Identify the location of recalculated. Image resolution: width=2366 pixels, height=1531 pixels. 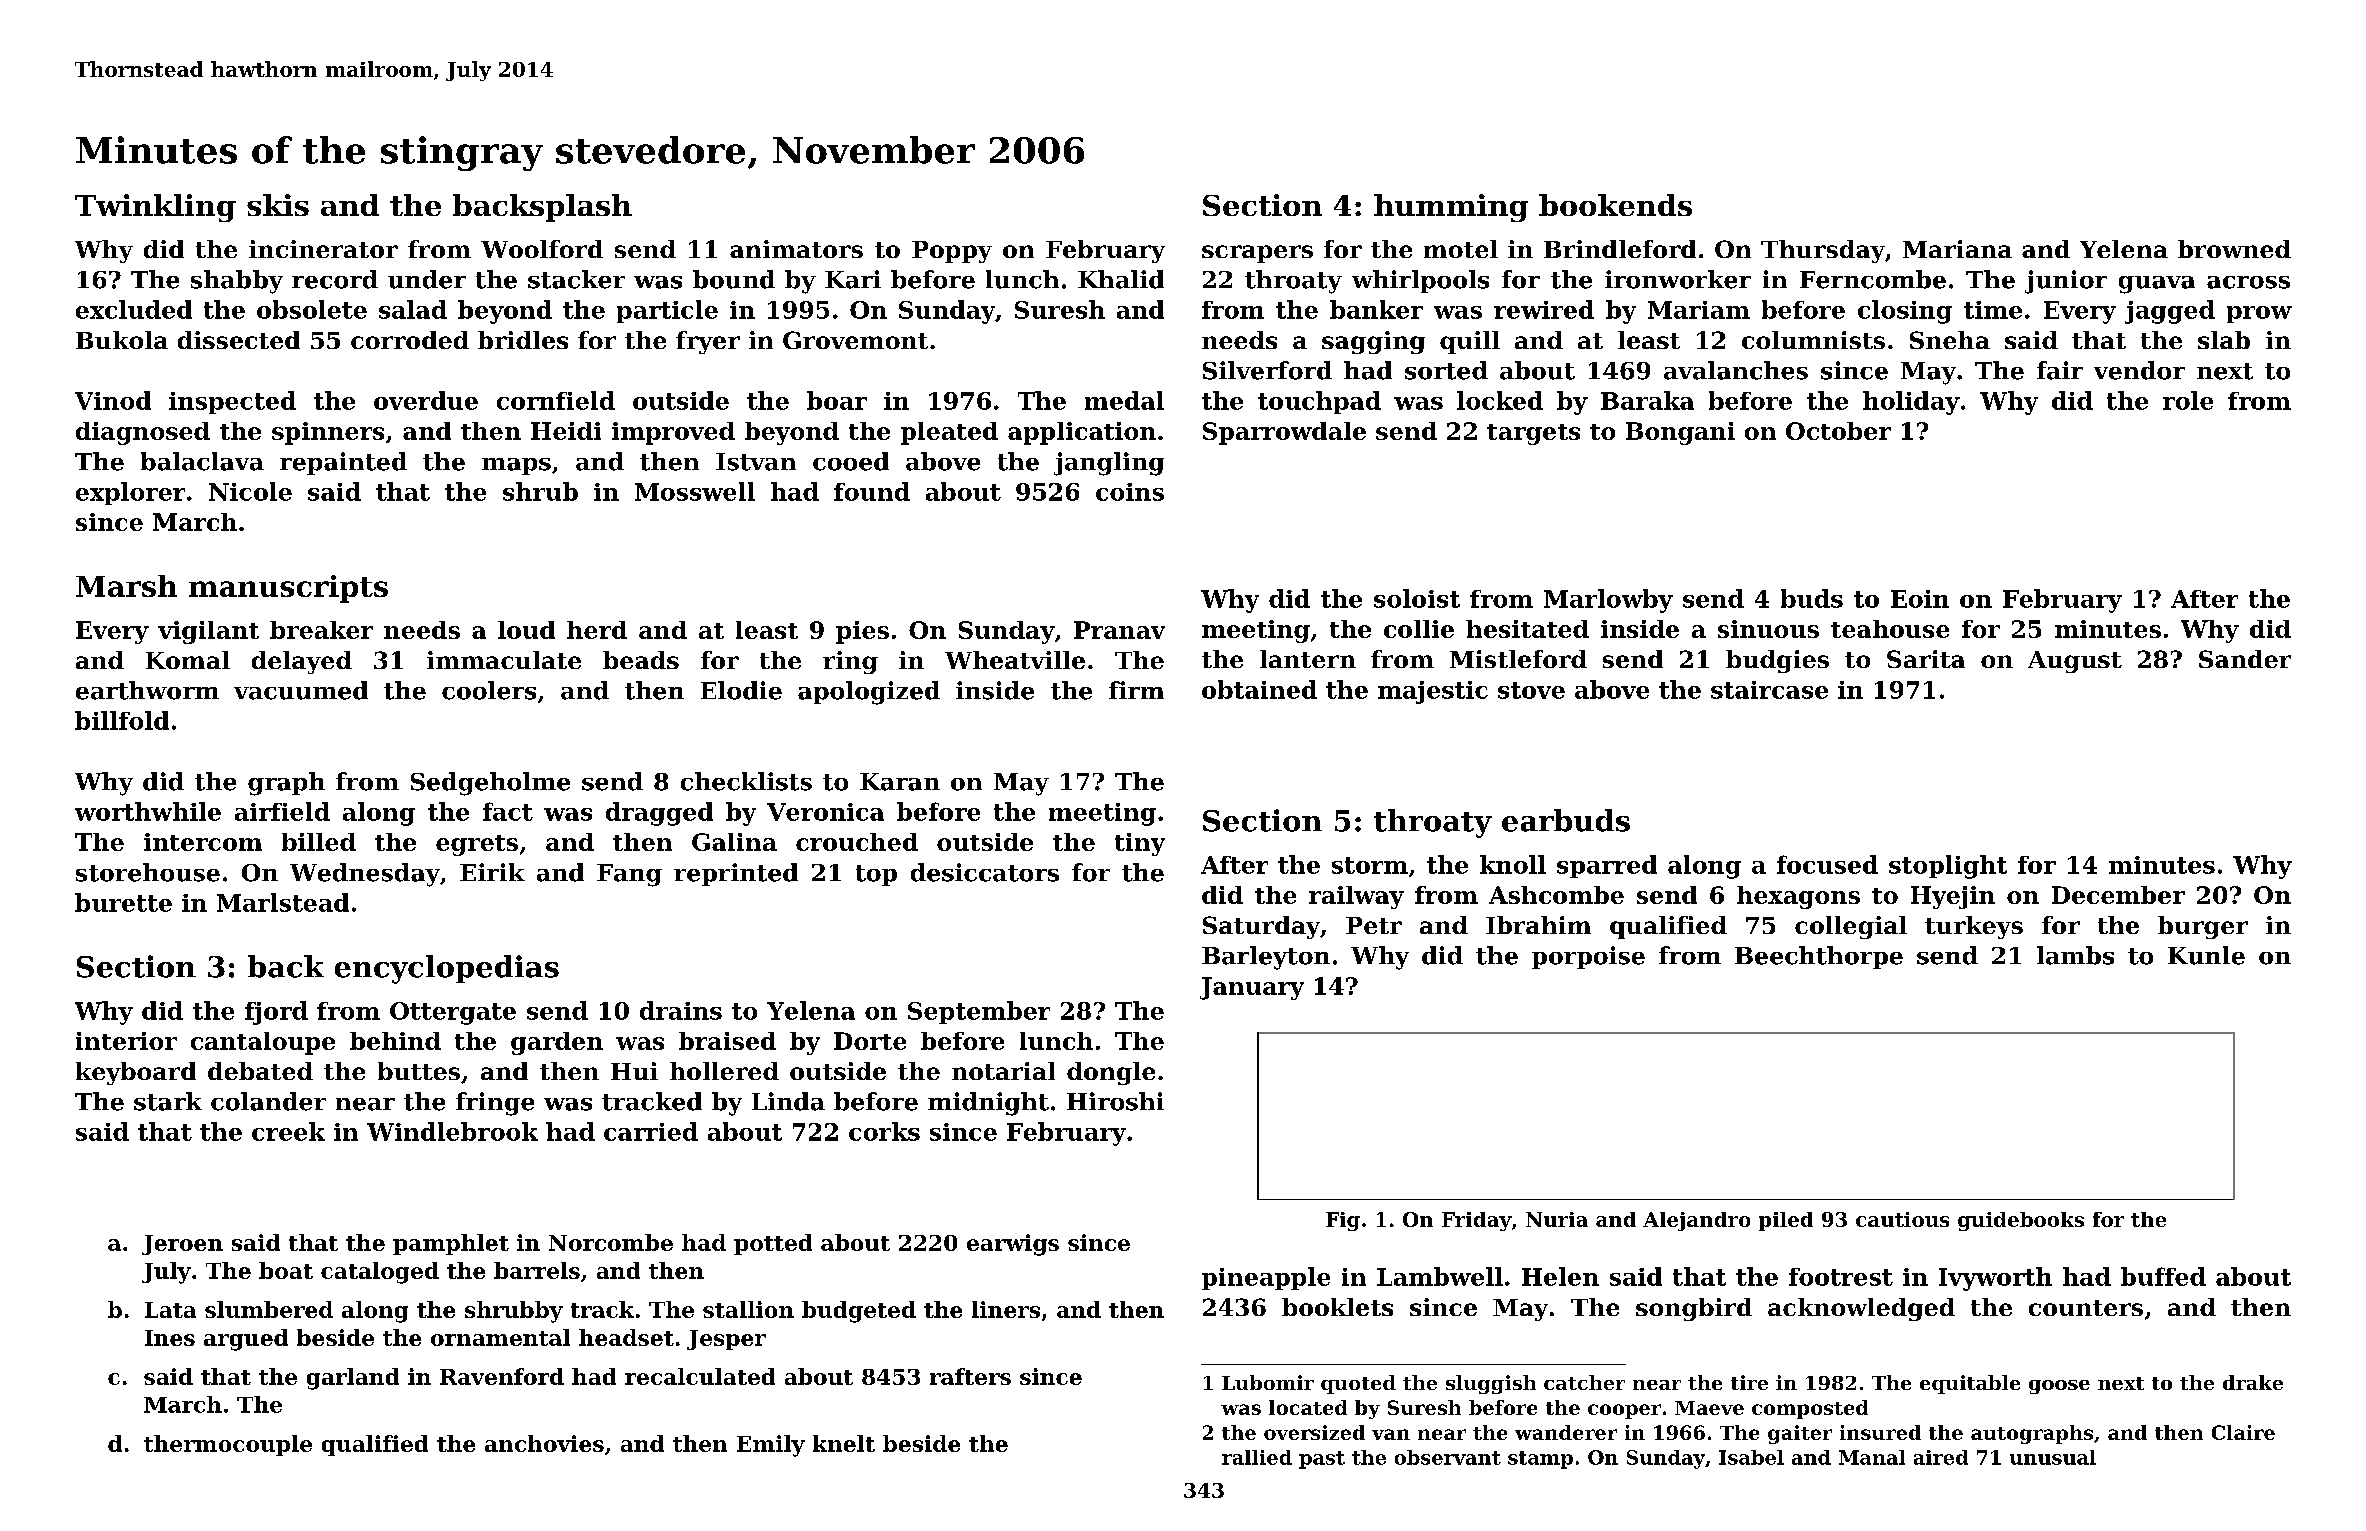
(700, 1376).
